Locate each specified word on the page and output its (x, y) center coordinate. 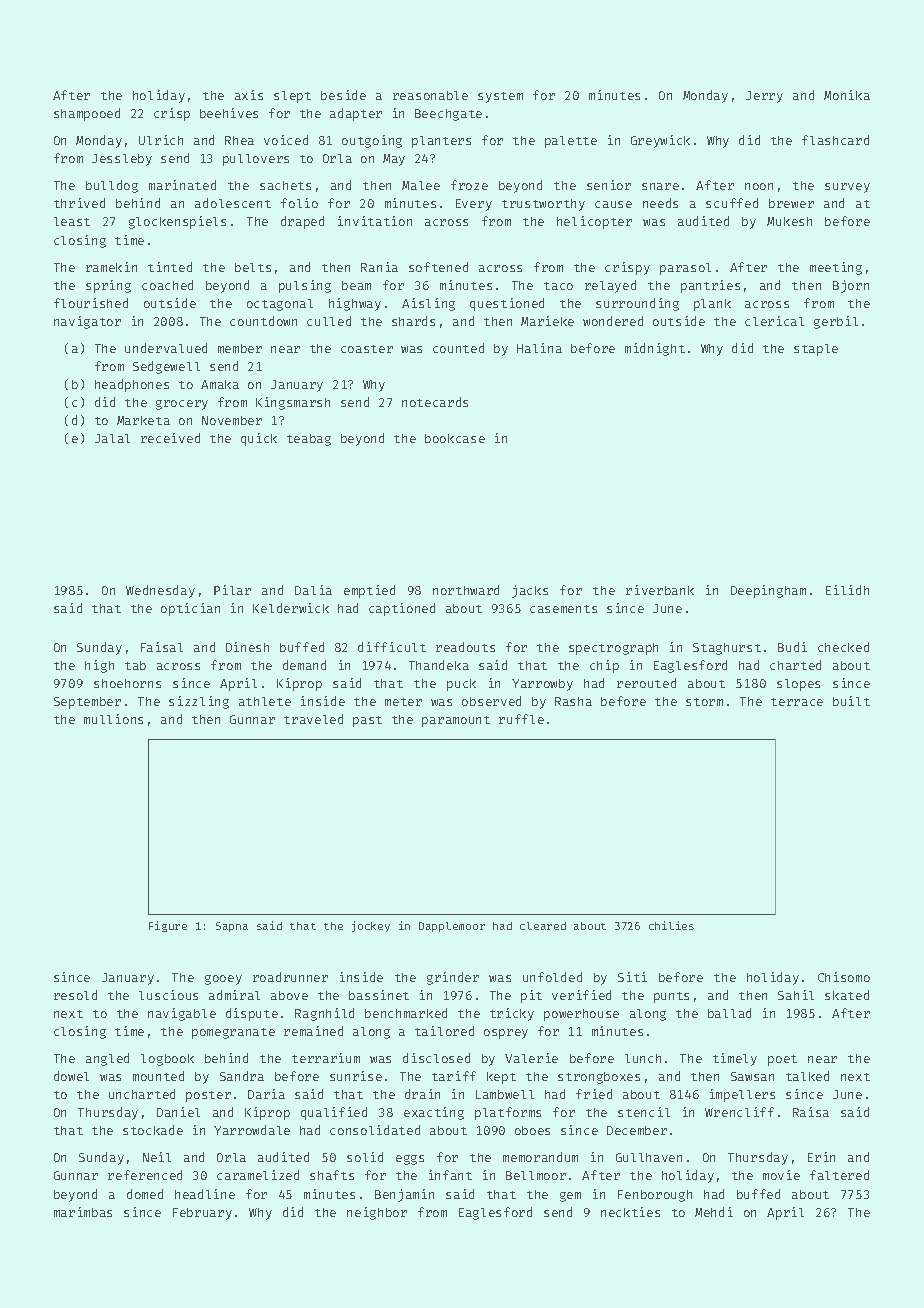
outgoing (372, 141)
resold (75, 995)
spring (108, 286)
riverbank (660, 590)
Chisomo (844, 977)
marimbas (83, 1212)
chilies (671, 925)
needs (660, 203)
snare (660, 186)
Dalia (313, 590)
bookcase (455, 438)
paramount (456, 721)
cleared (543, 926)
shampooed (87, 114)
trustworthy (543, 205)
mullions (113, 719)
